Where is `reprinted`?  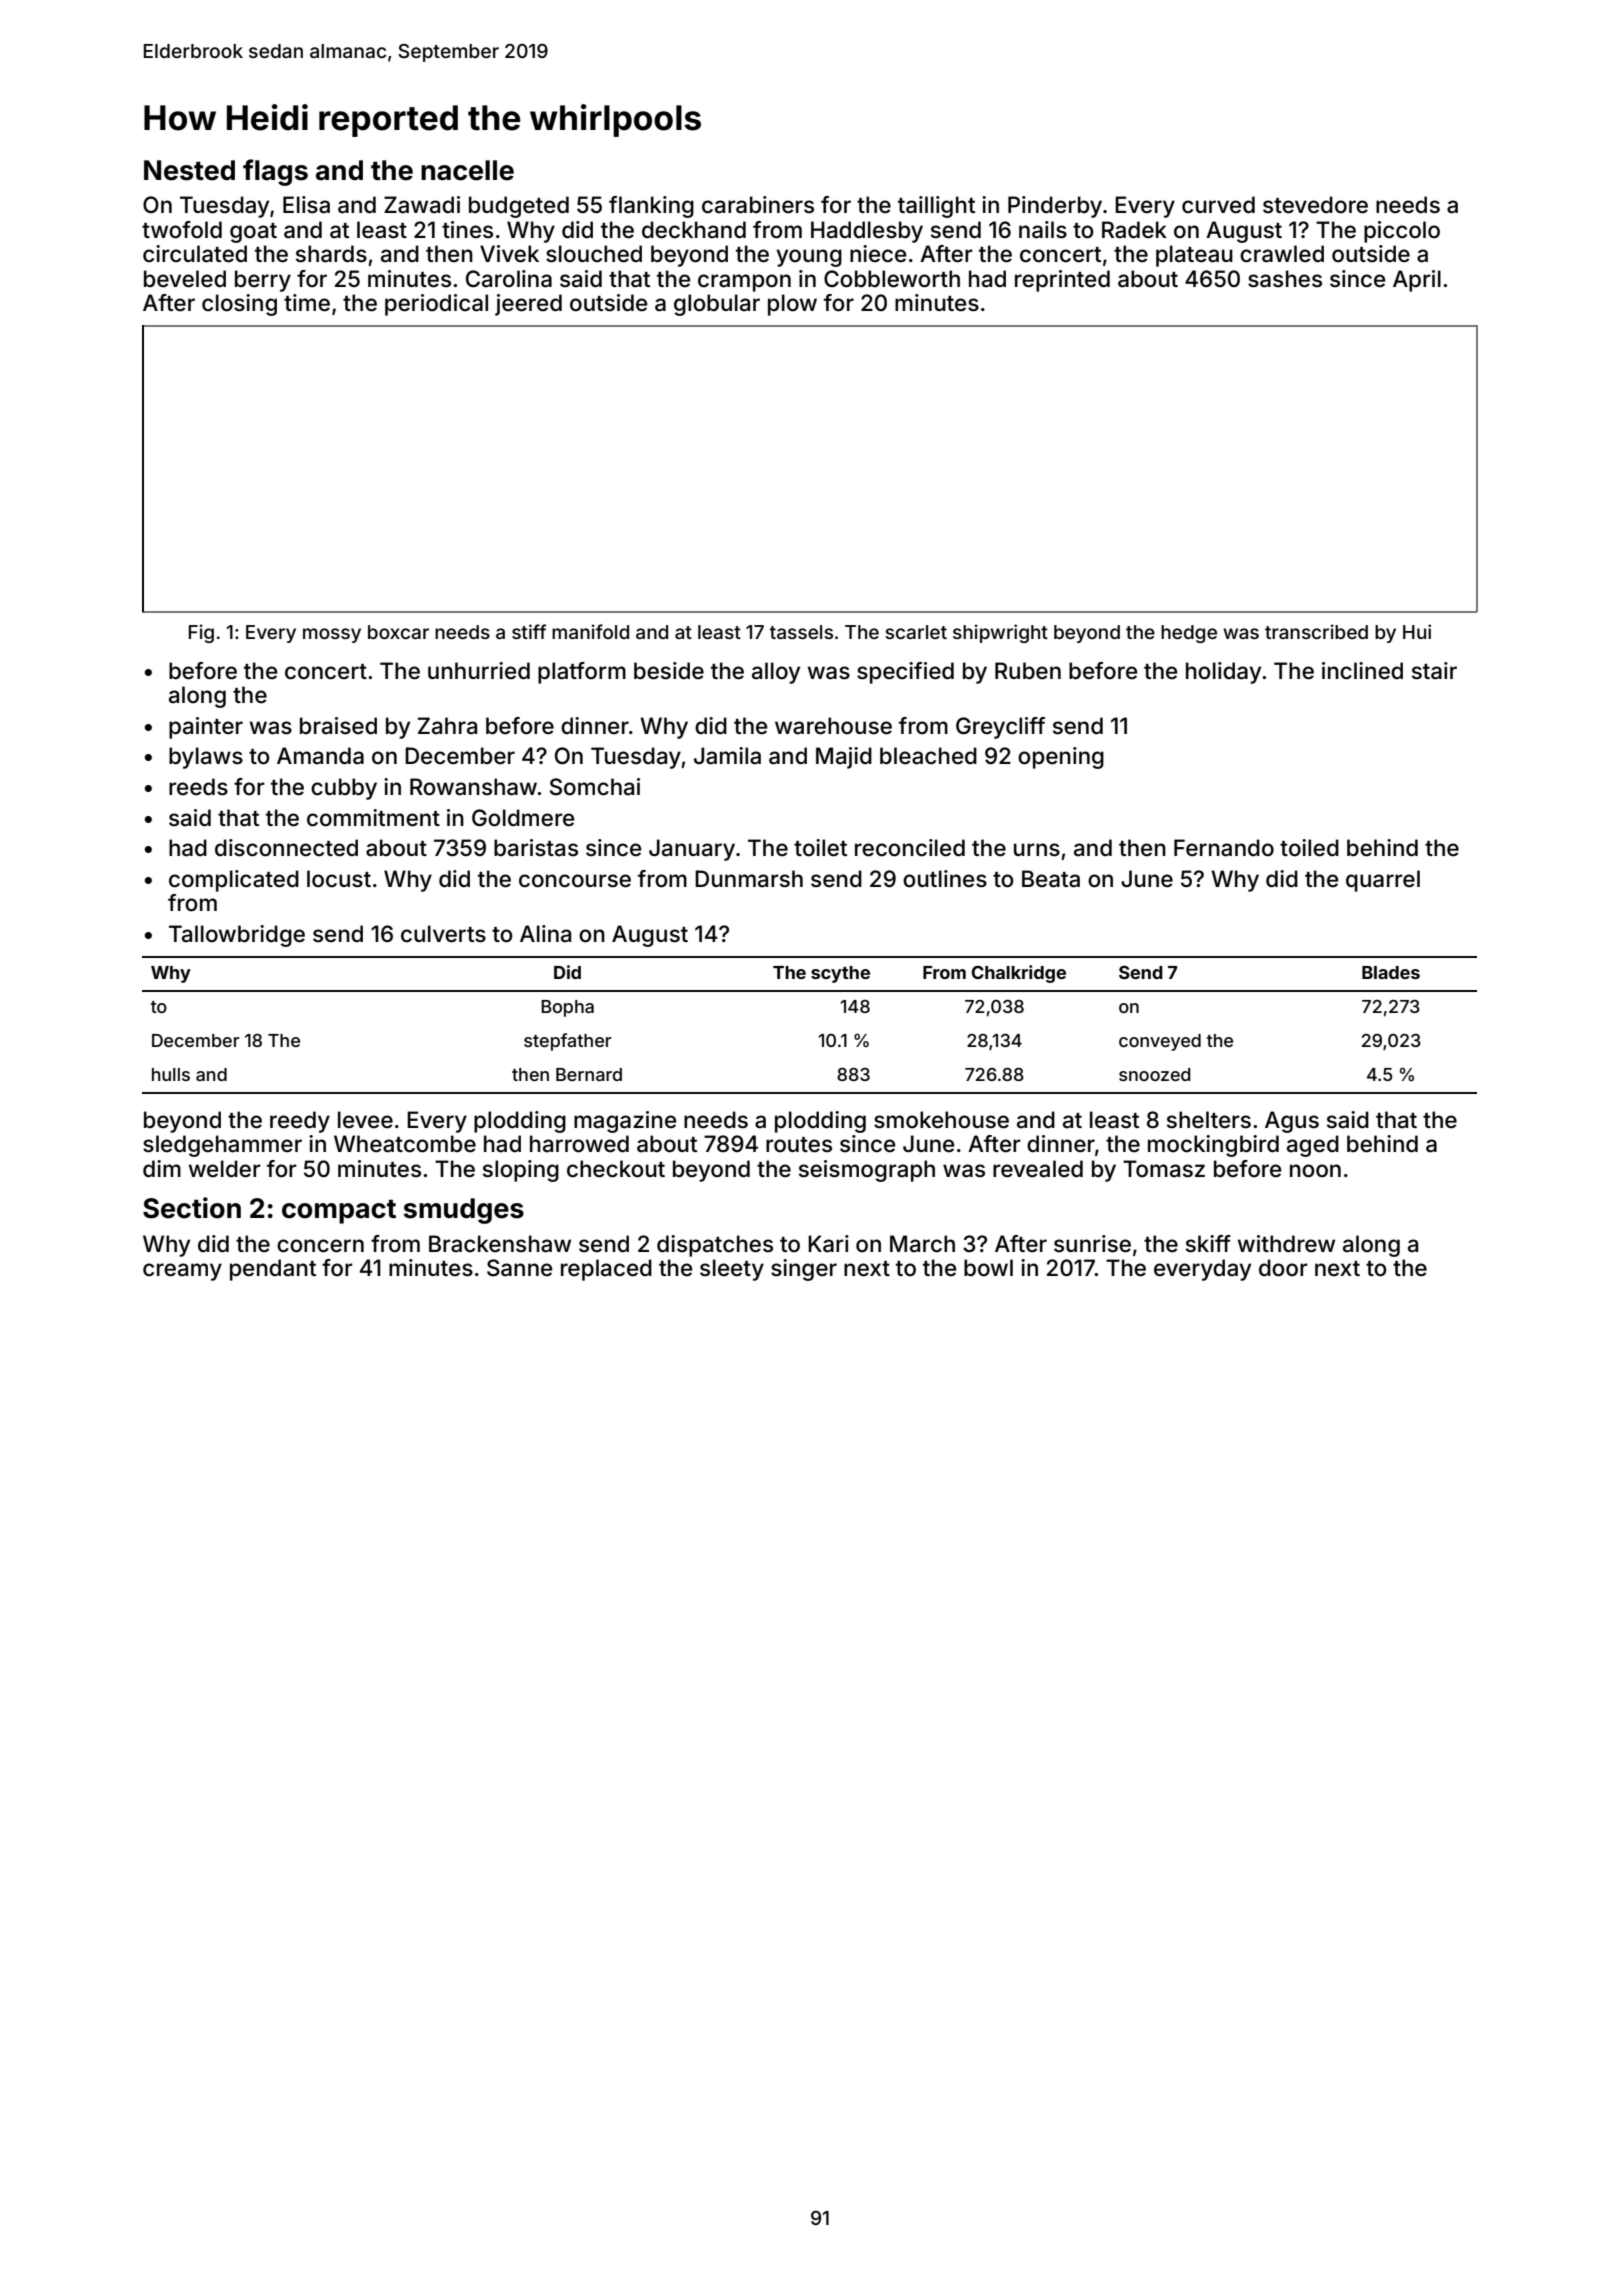 reprinted is located at coordinates (1062, 281).
